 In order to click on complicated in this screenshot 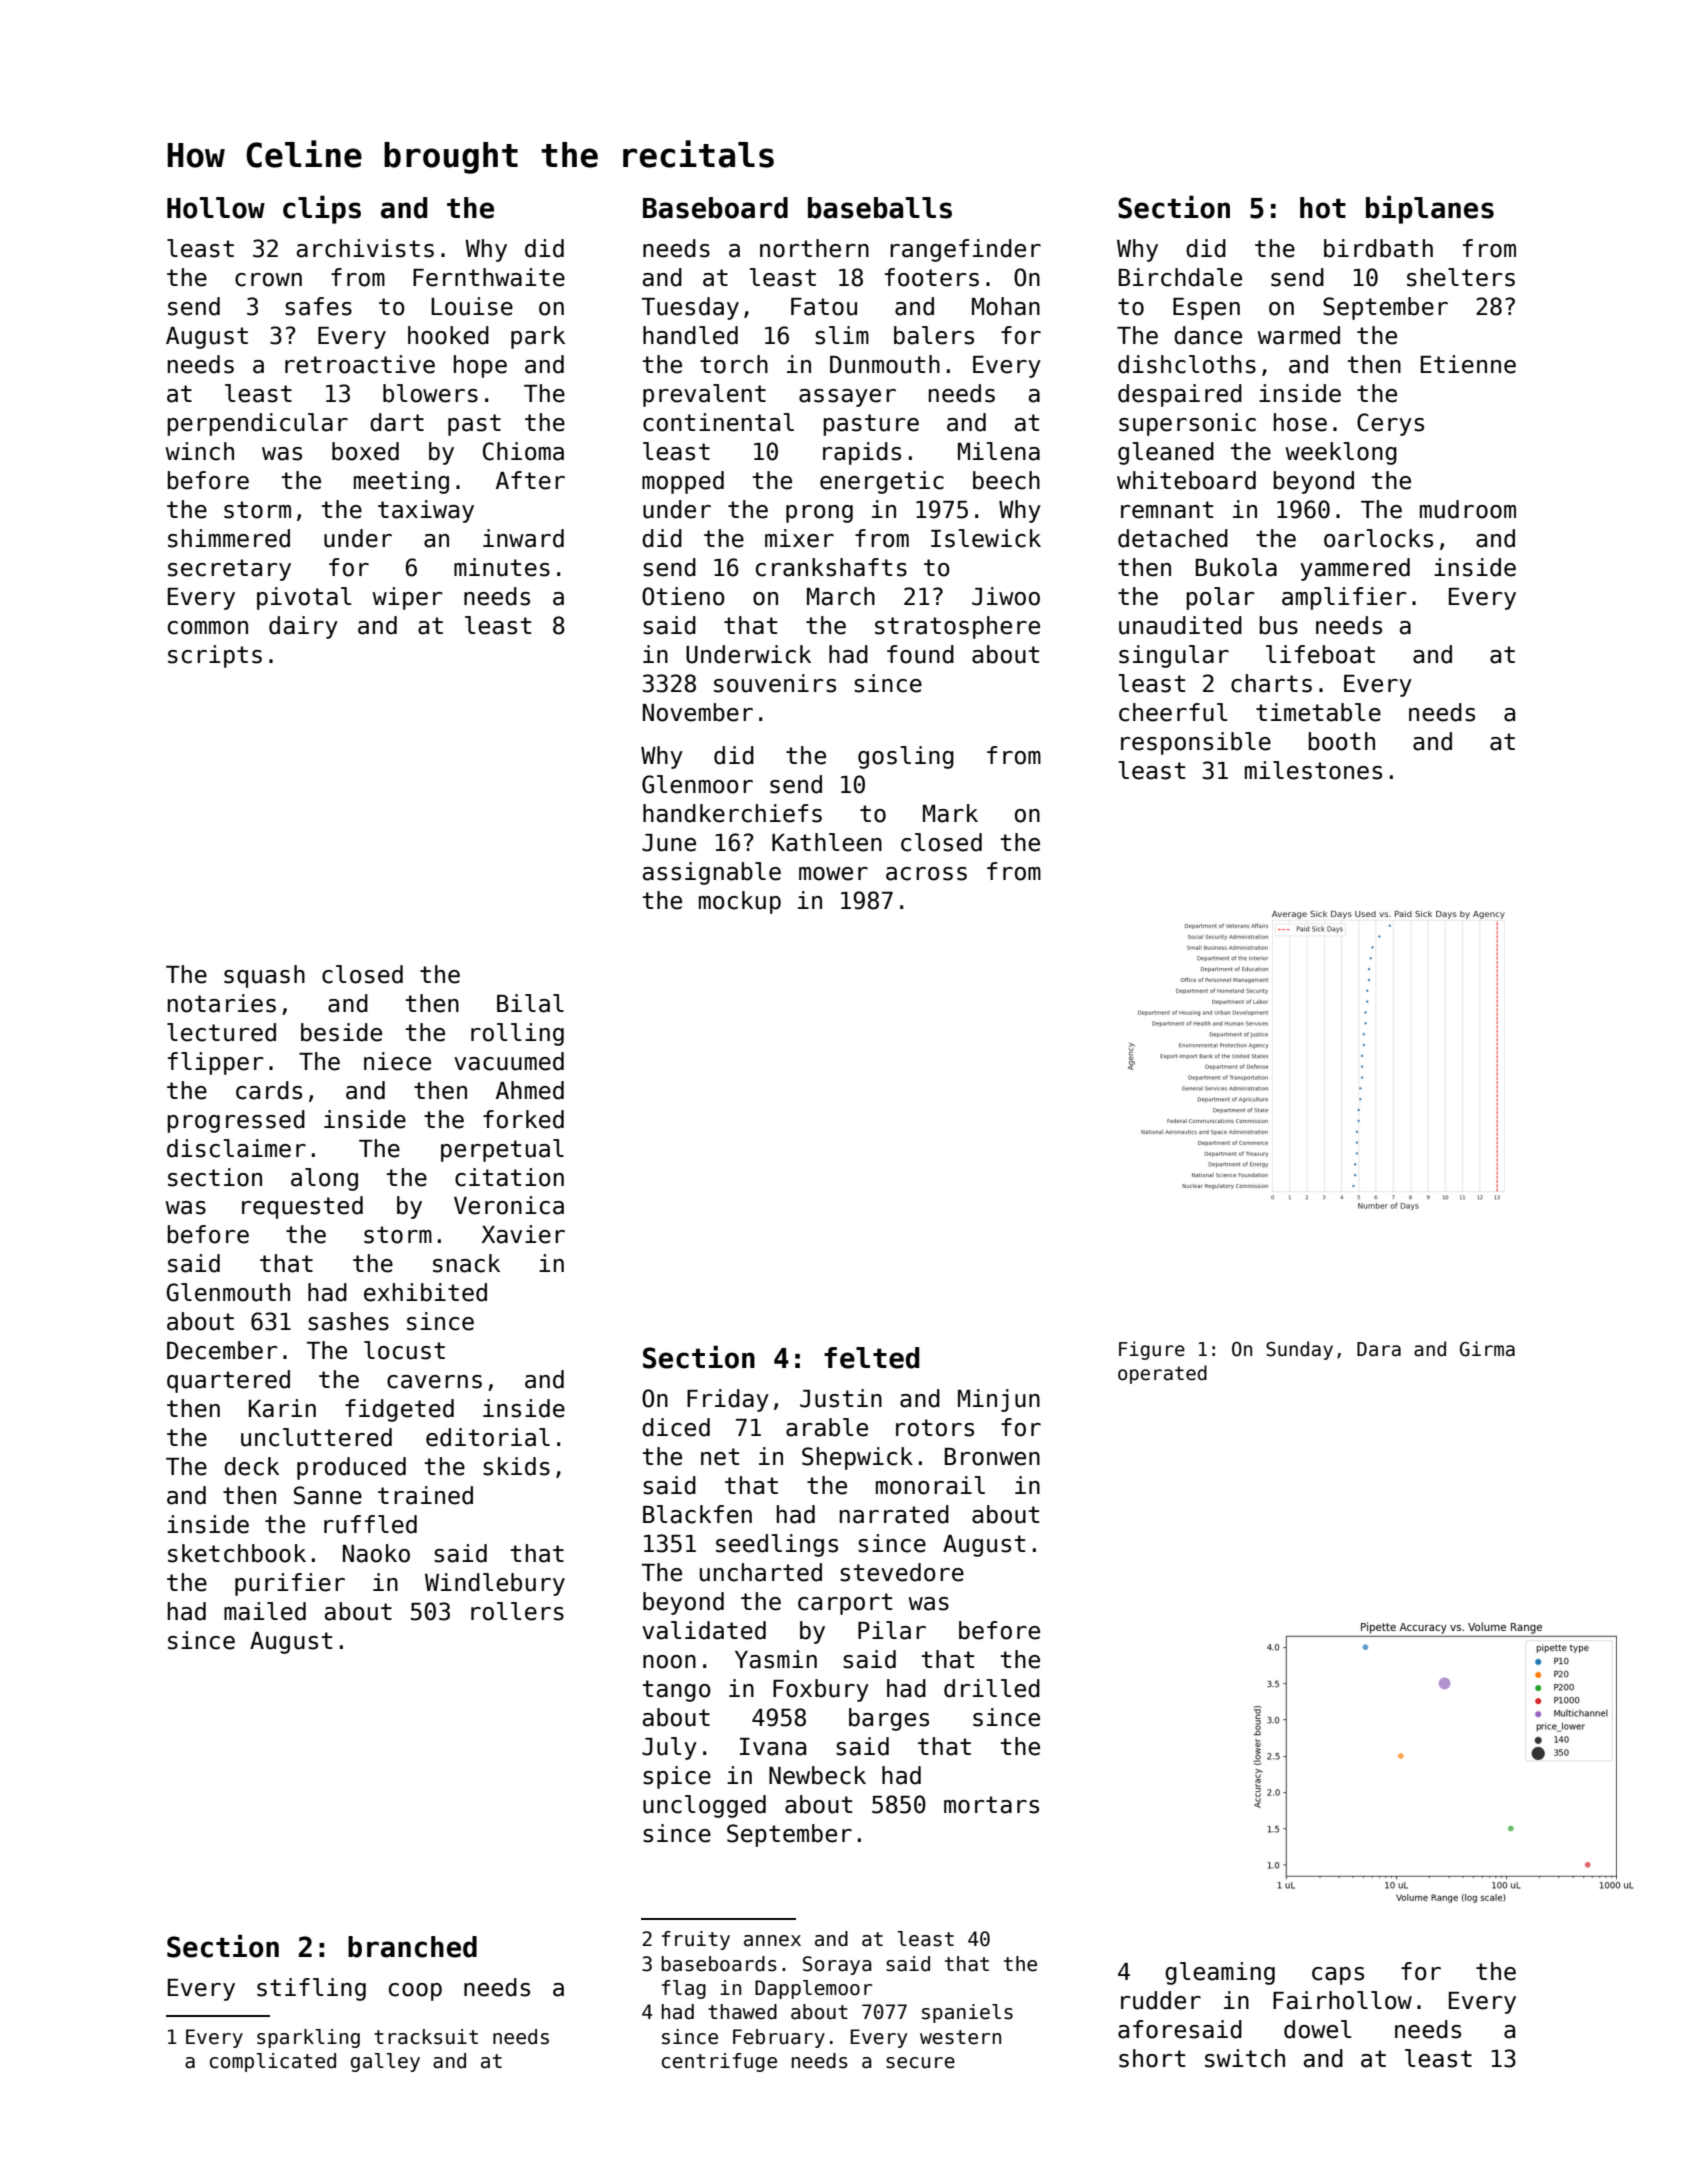, I will do `click(273, 2062)`.
